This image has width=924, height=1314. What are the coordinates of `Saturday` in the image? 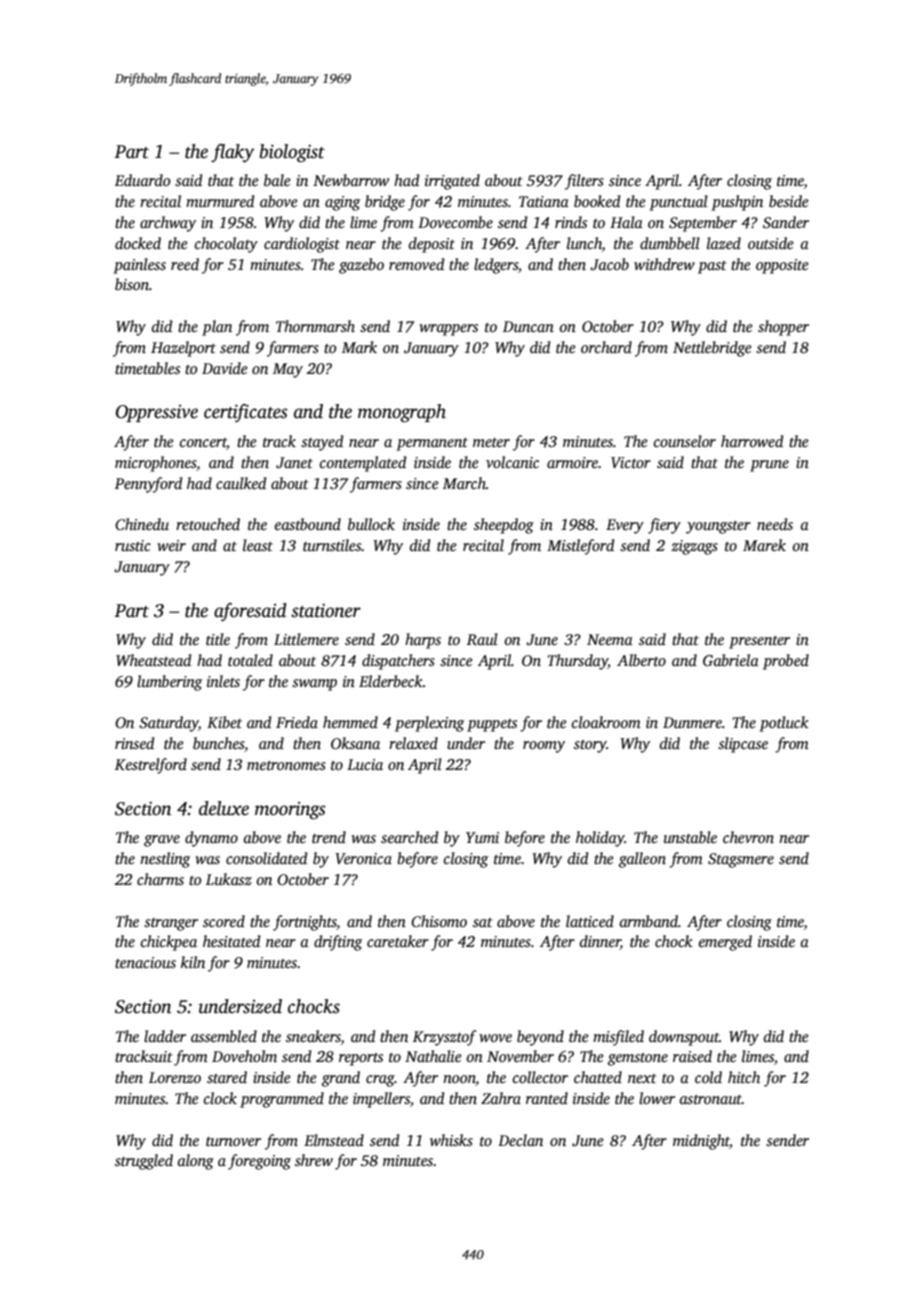 It's located at (169, 724).
